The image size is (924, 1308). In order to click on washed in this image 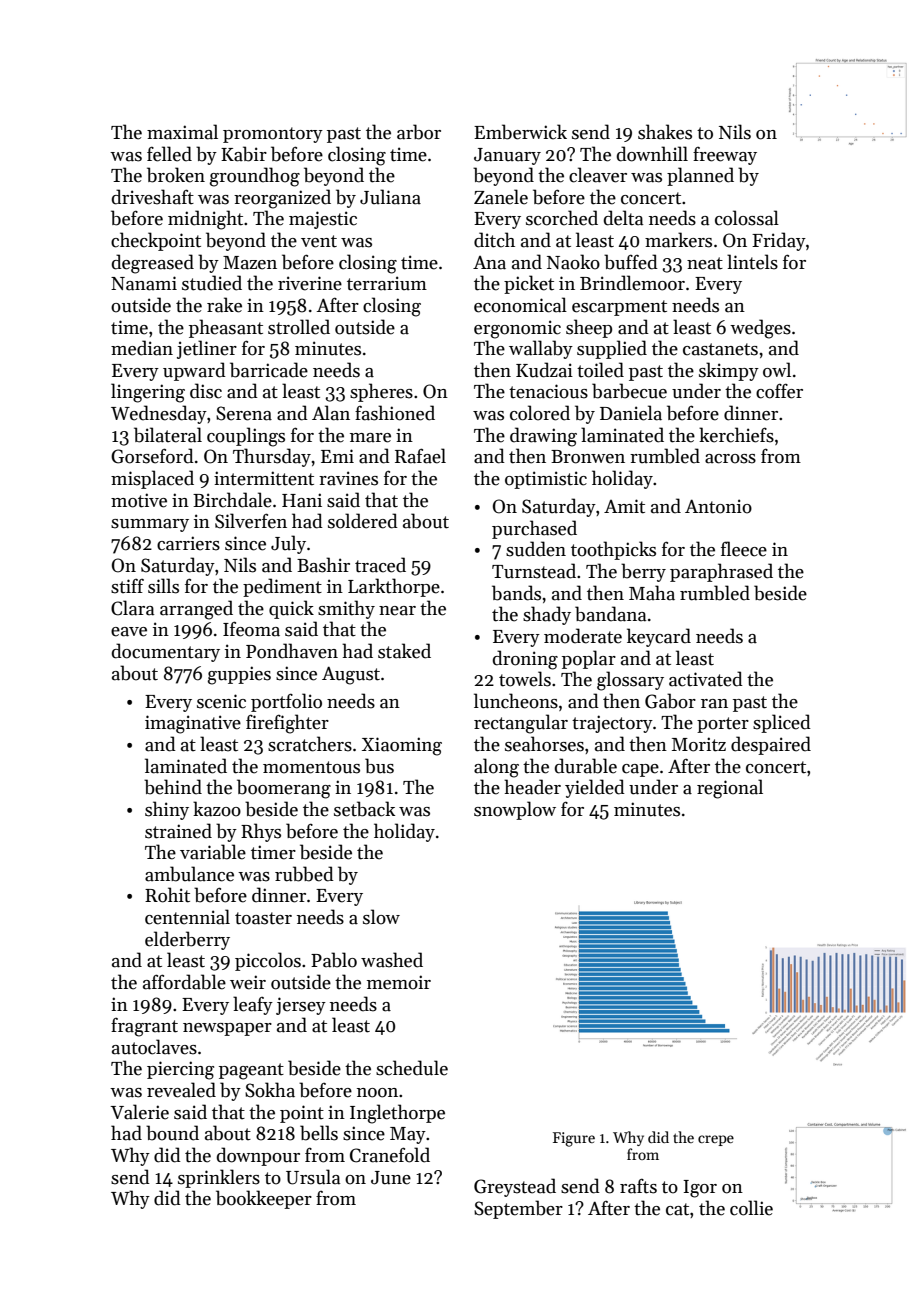, I will do `click(392, 960)`.
